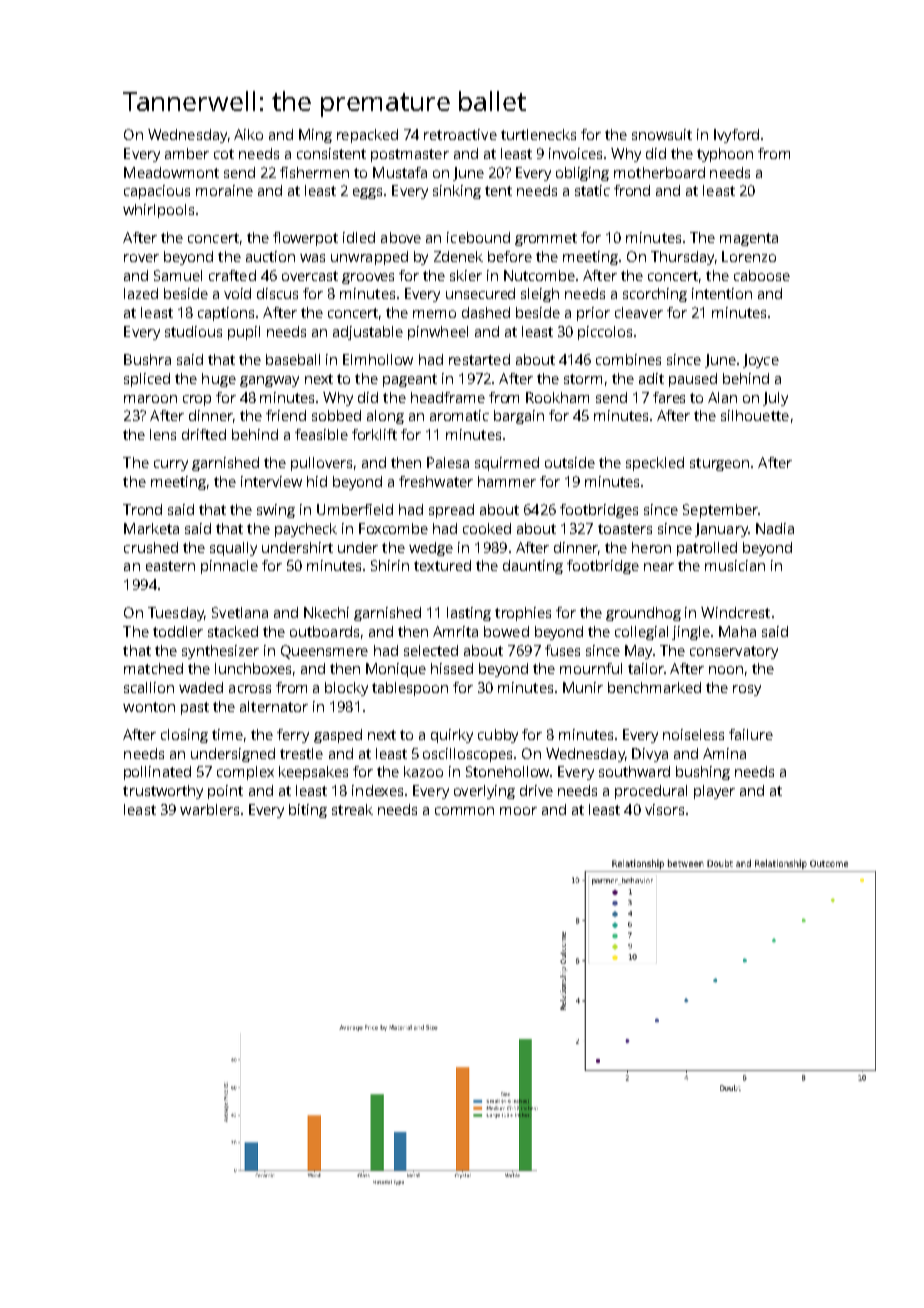 This document has height=1308, width=924. What do you see at coordinates (248, 134) in the document?
I see `Aiko` at bounding box center [248, 134].
